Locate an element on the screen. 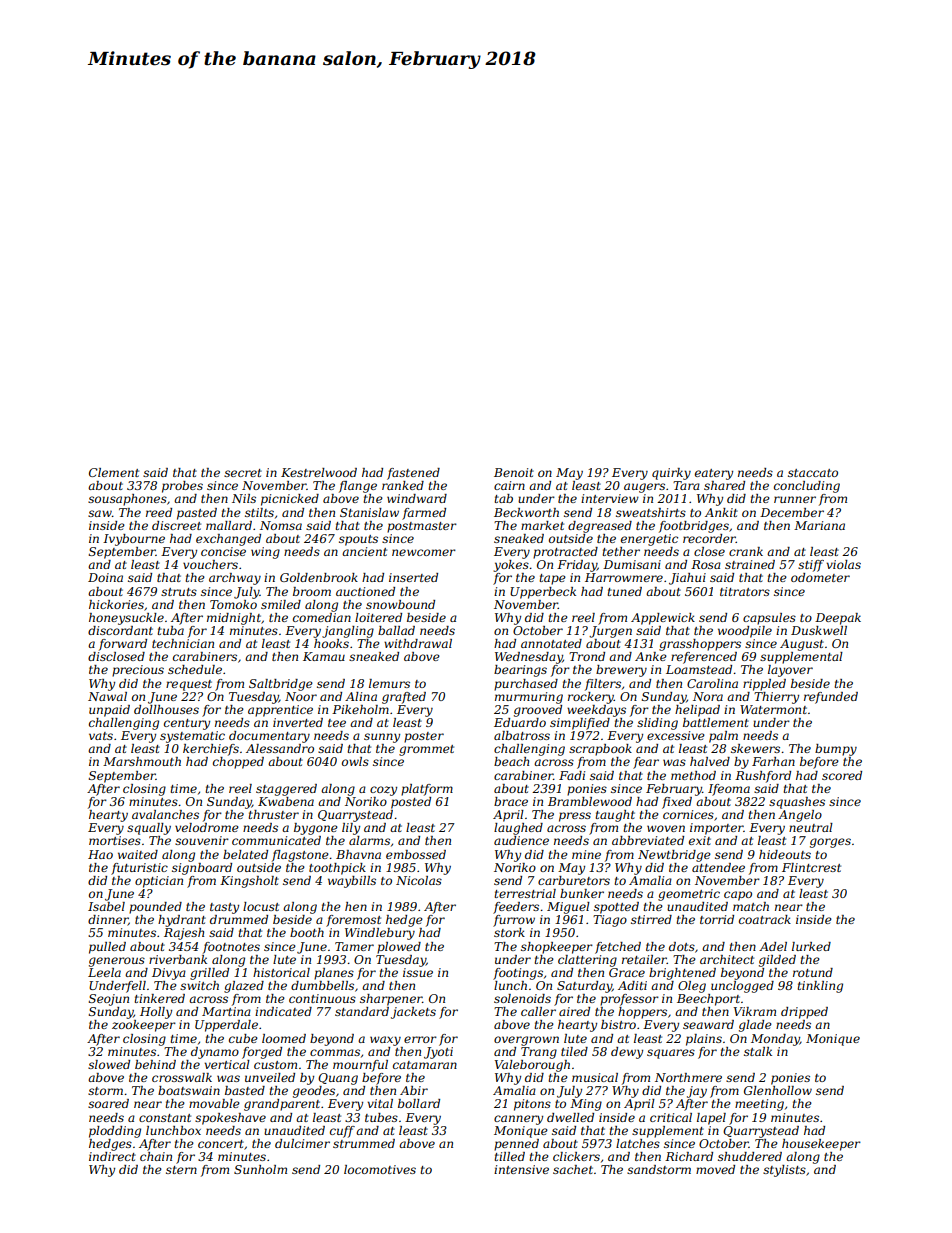  Eduardo is located at coordinates (520, 722).
